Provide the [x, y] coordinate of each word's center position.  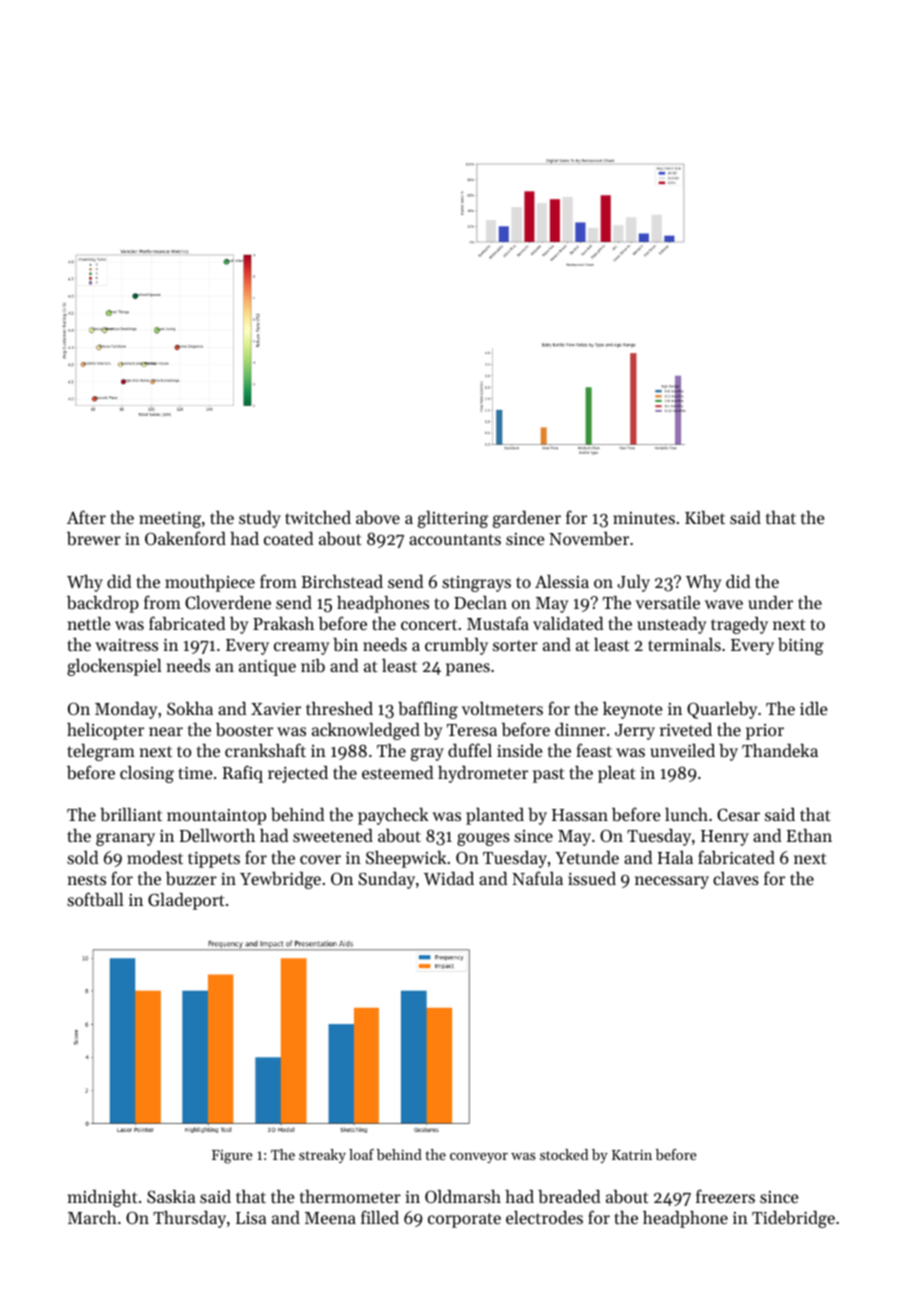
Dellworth [217, 835]
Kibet [705, 517]
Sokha [190, 708]
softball [95, 899]
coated [288, 538]
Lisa [251, 1218]
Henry [725, 838]
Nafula [537, 878]
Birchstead [342, 581]
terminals [684, 644]
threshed [339, 708]
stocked [564, 1154]
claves [736, 878]
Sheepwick [406, 859]
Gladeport [186, 901]
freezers [725, 1196]
